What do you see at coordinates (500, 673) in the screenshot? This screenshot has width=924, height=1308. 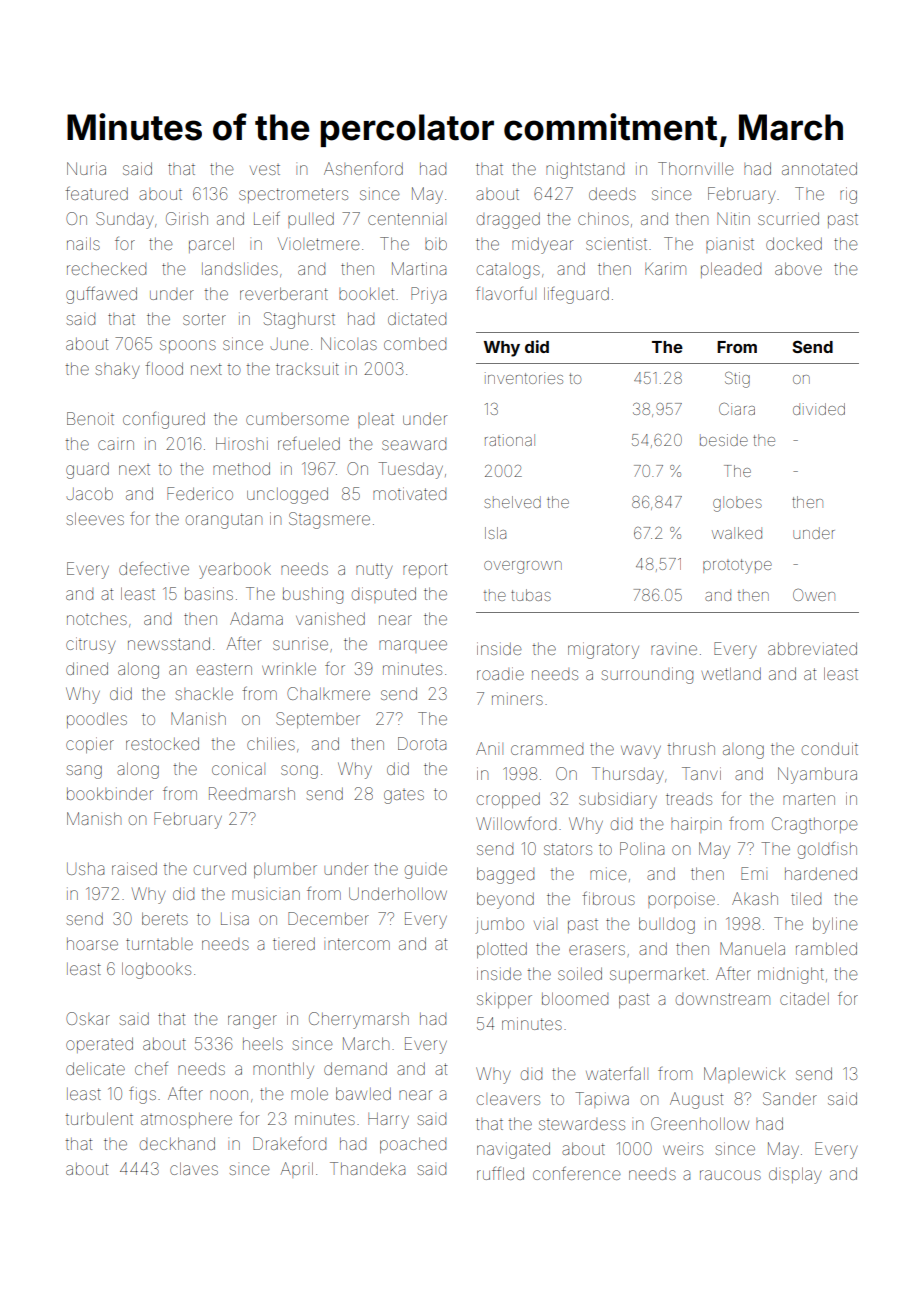 I see `roadie` at bounding box center [500, 673].
